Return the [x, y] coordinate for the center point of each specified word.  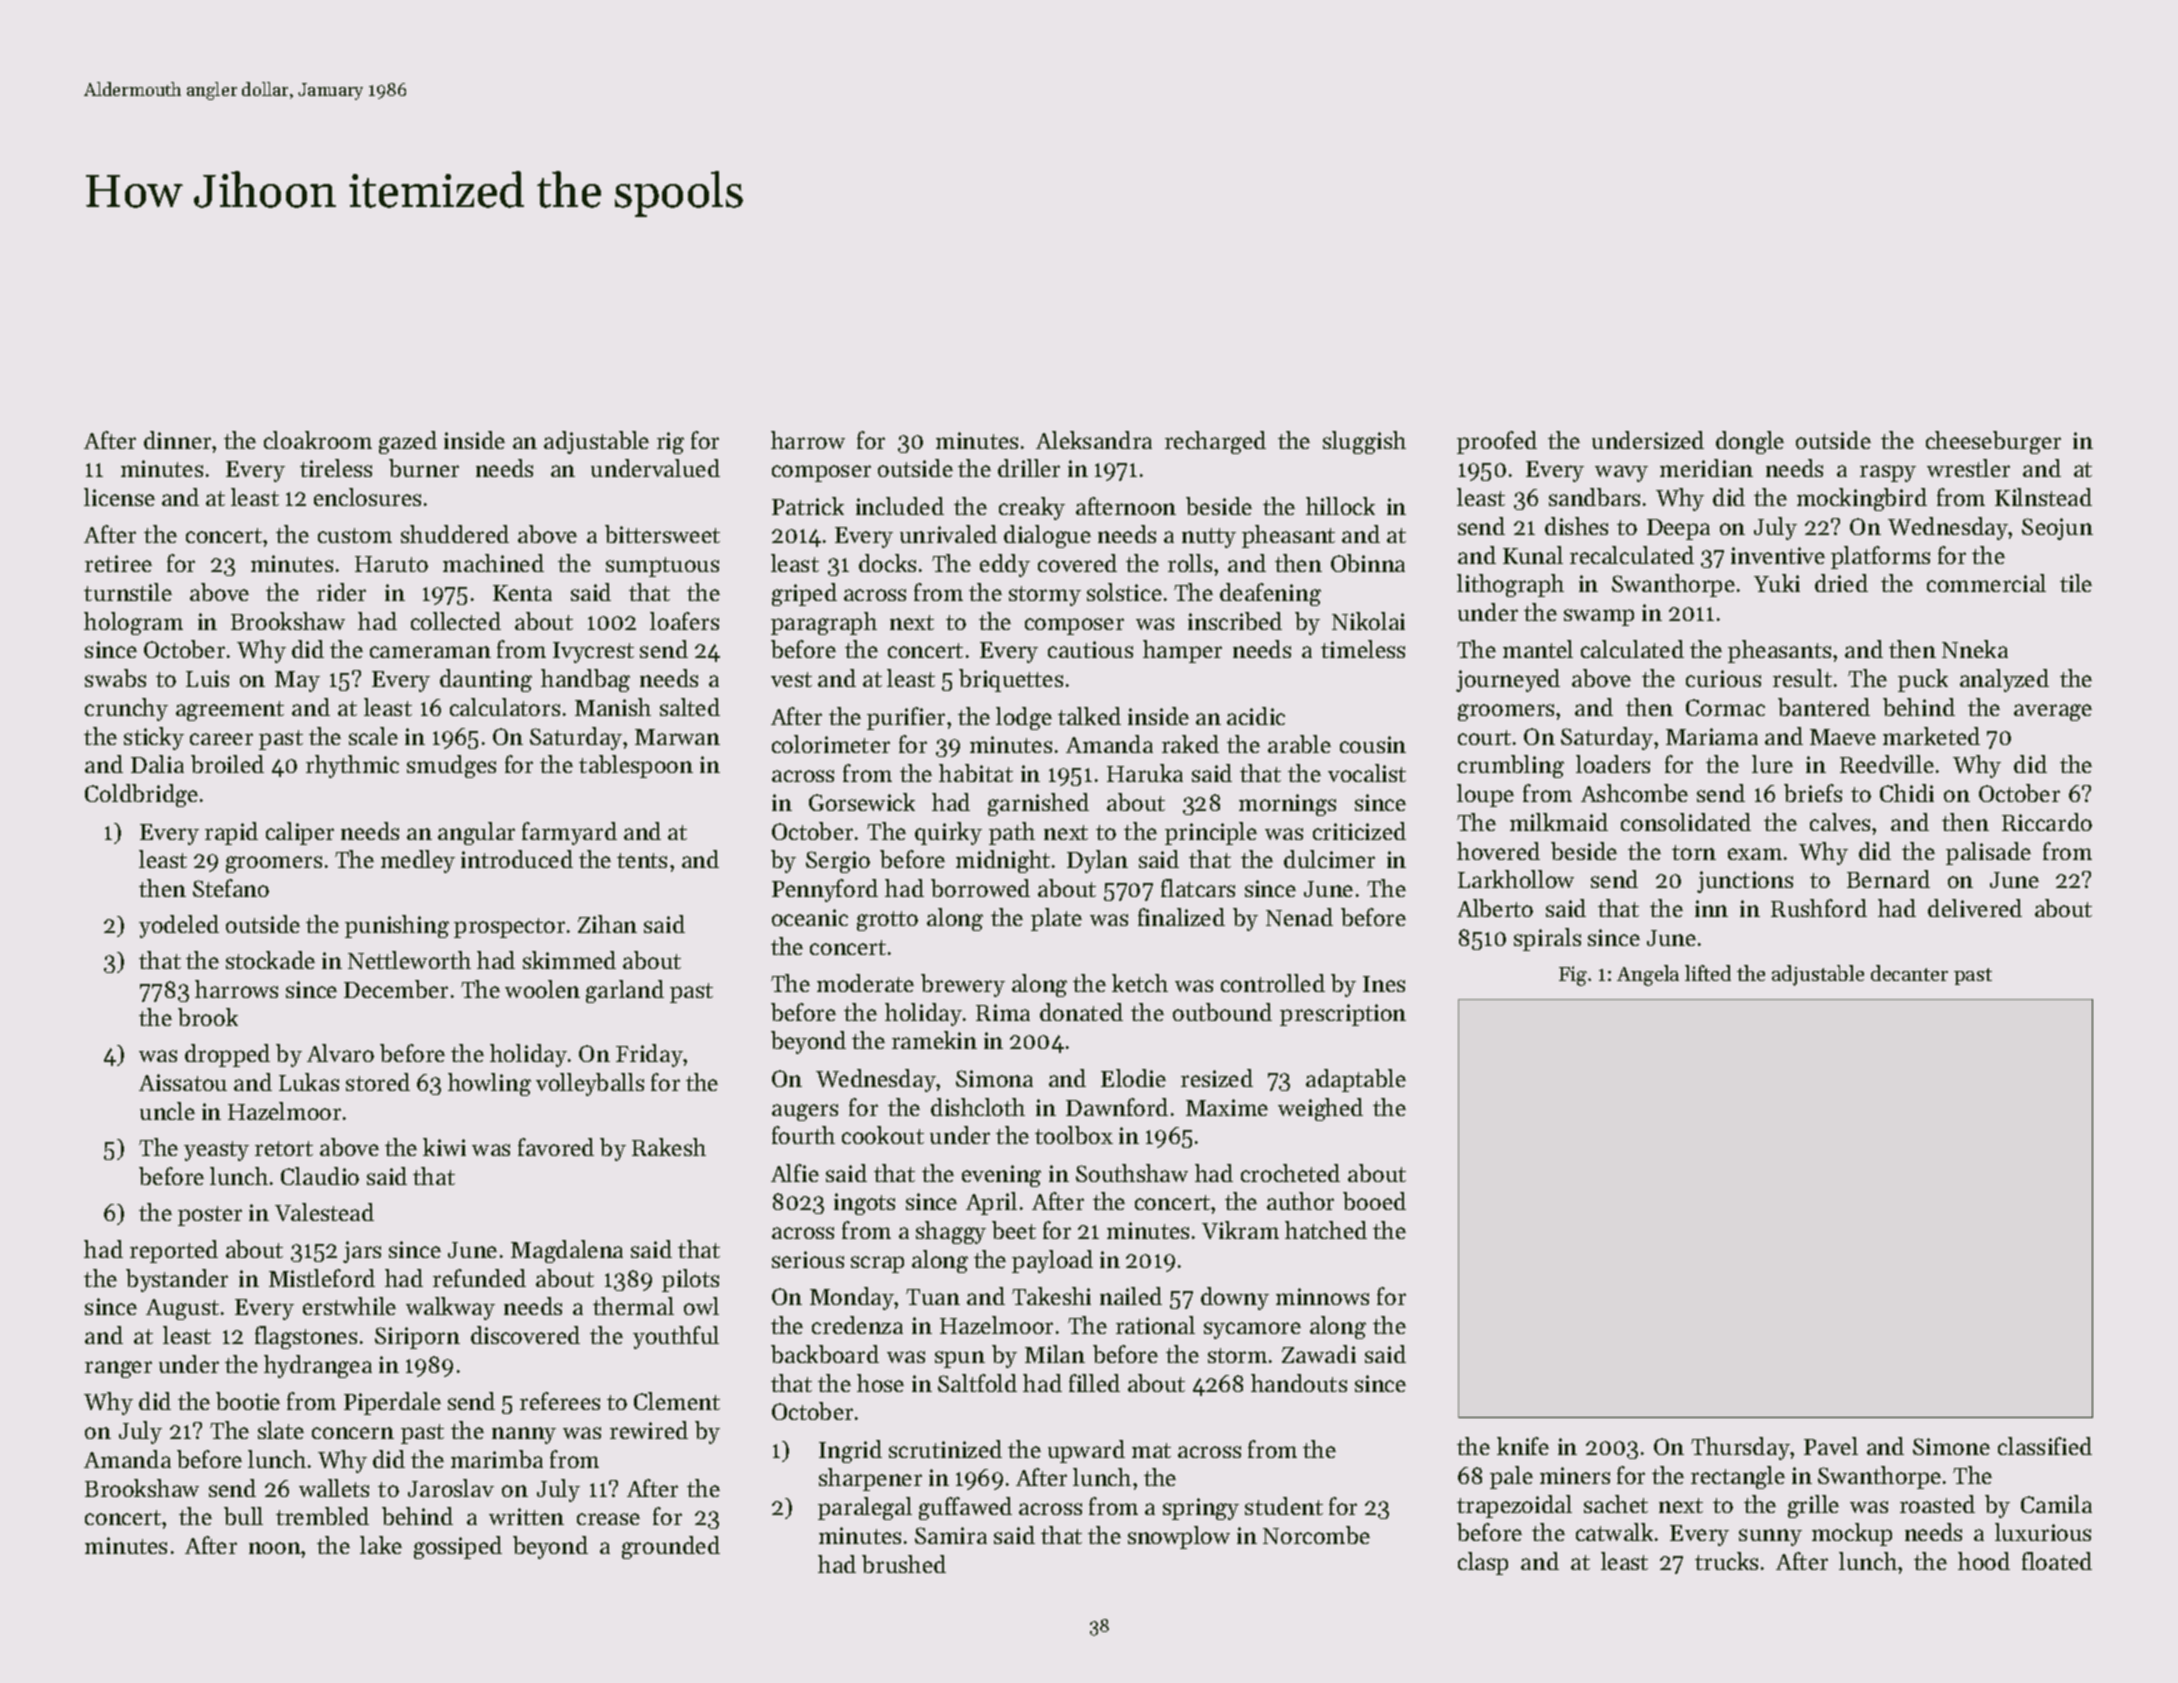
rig [670, 443]
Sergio [838, 862]
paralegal [865, 1508]
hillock [1340, 506]
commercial [1986, 583]
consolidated [1686, 822]
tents [642, 860]
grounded [671, 1547]
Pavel [1831, 1446]
